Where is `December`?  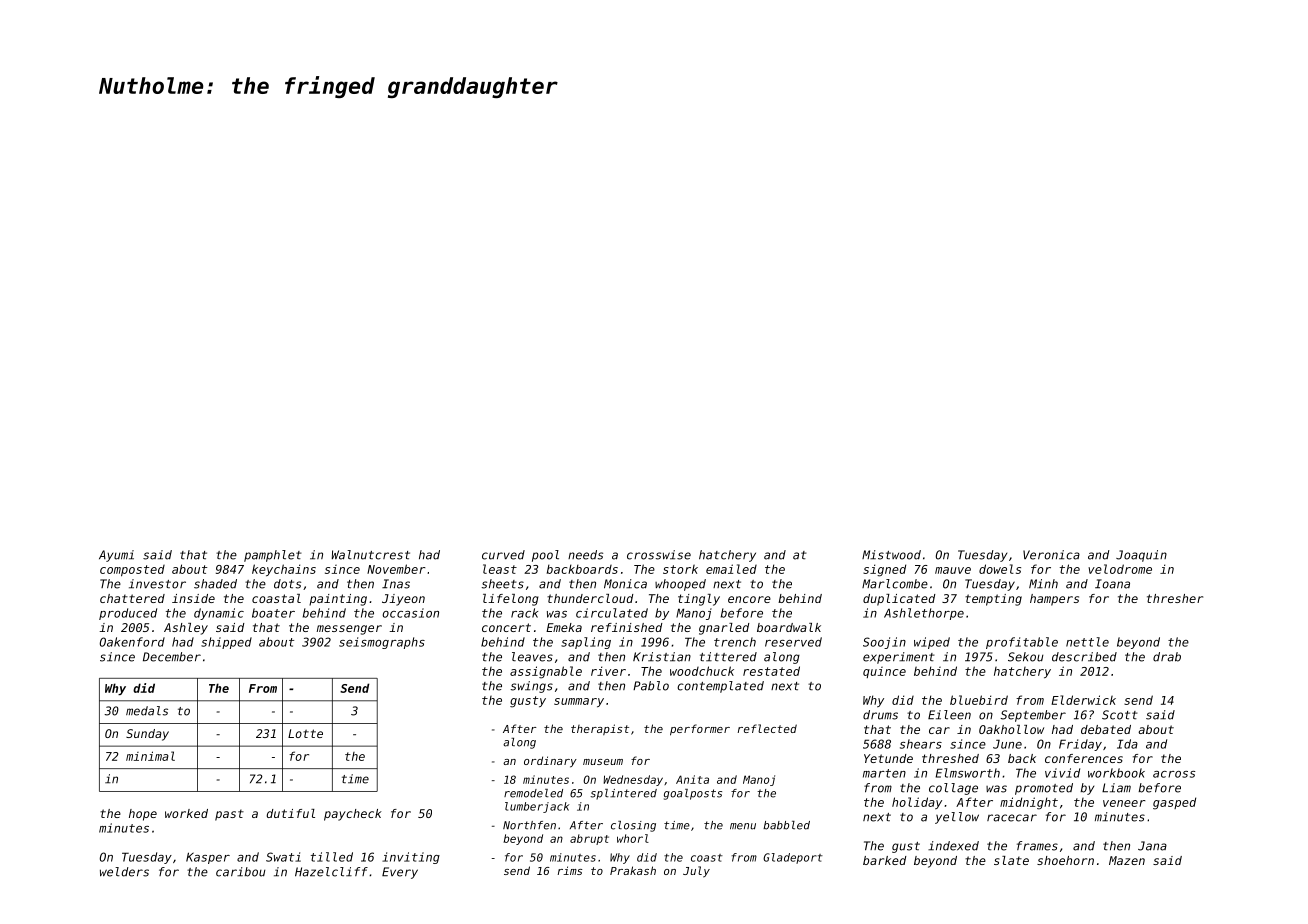 December is located at coordinates (172, 657).
